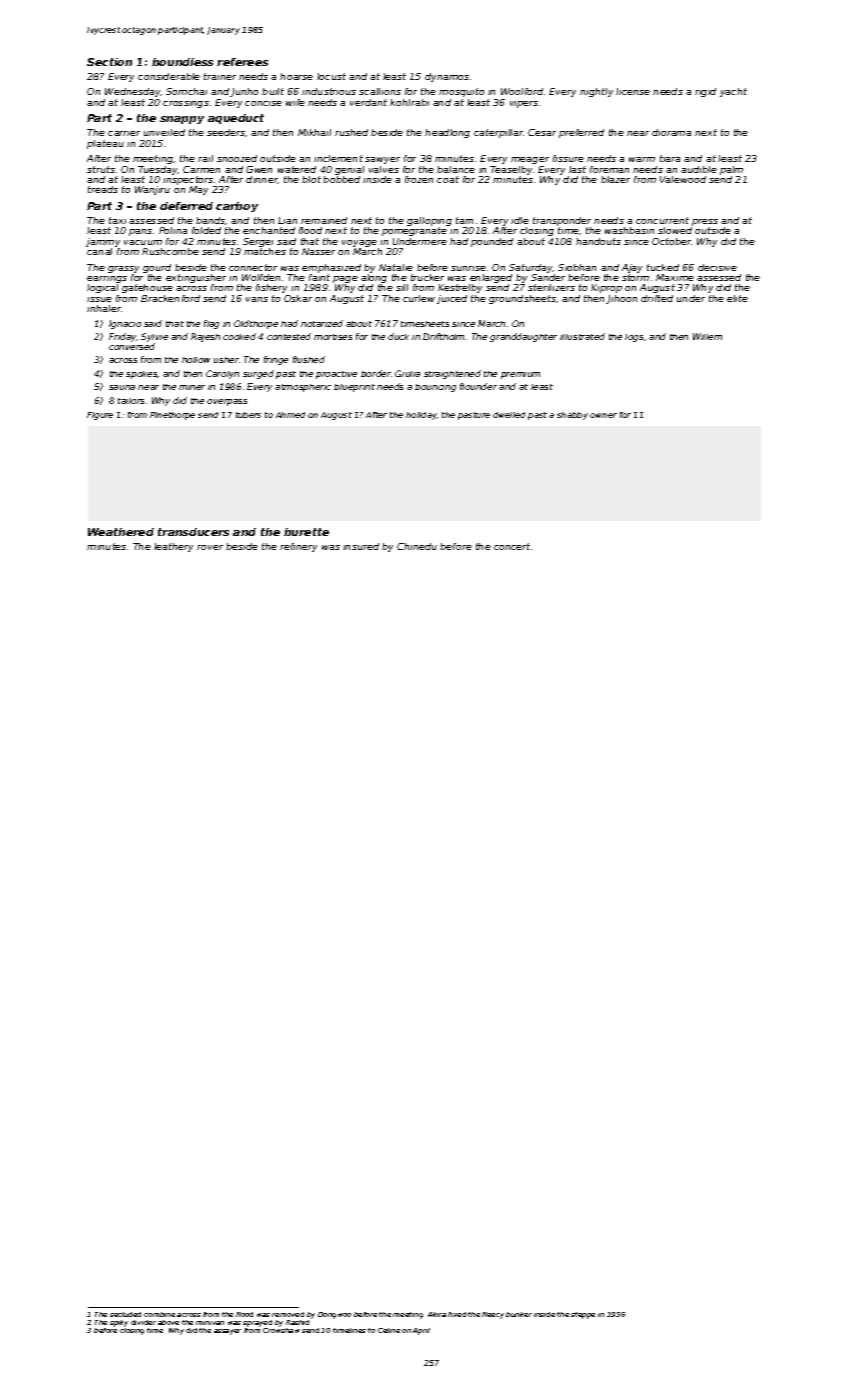  What do you see at coordinates (512, 546) in the document?
I see `concert` at bounding box center [512, 546].
